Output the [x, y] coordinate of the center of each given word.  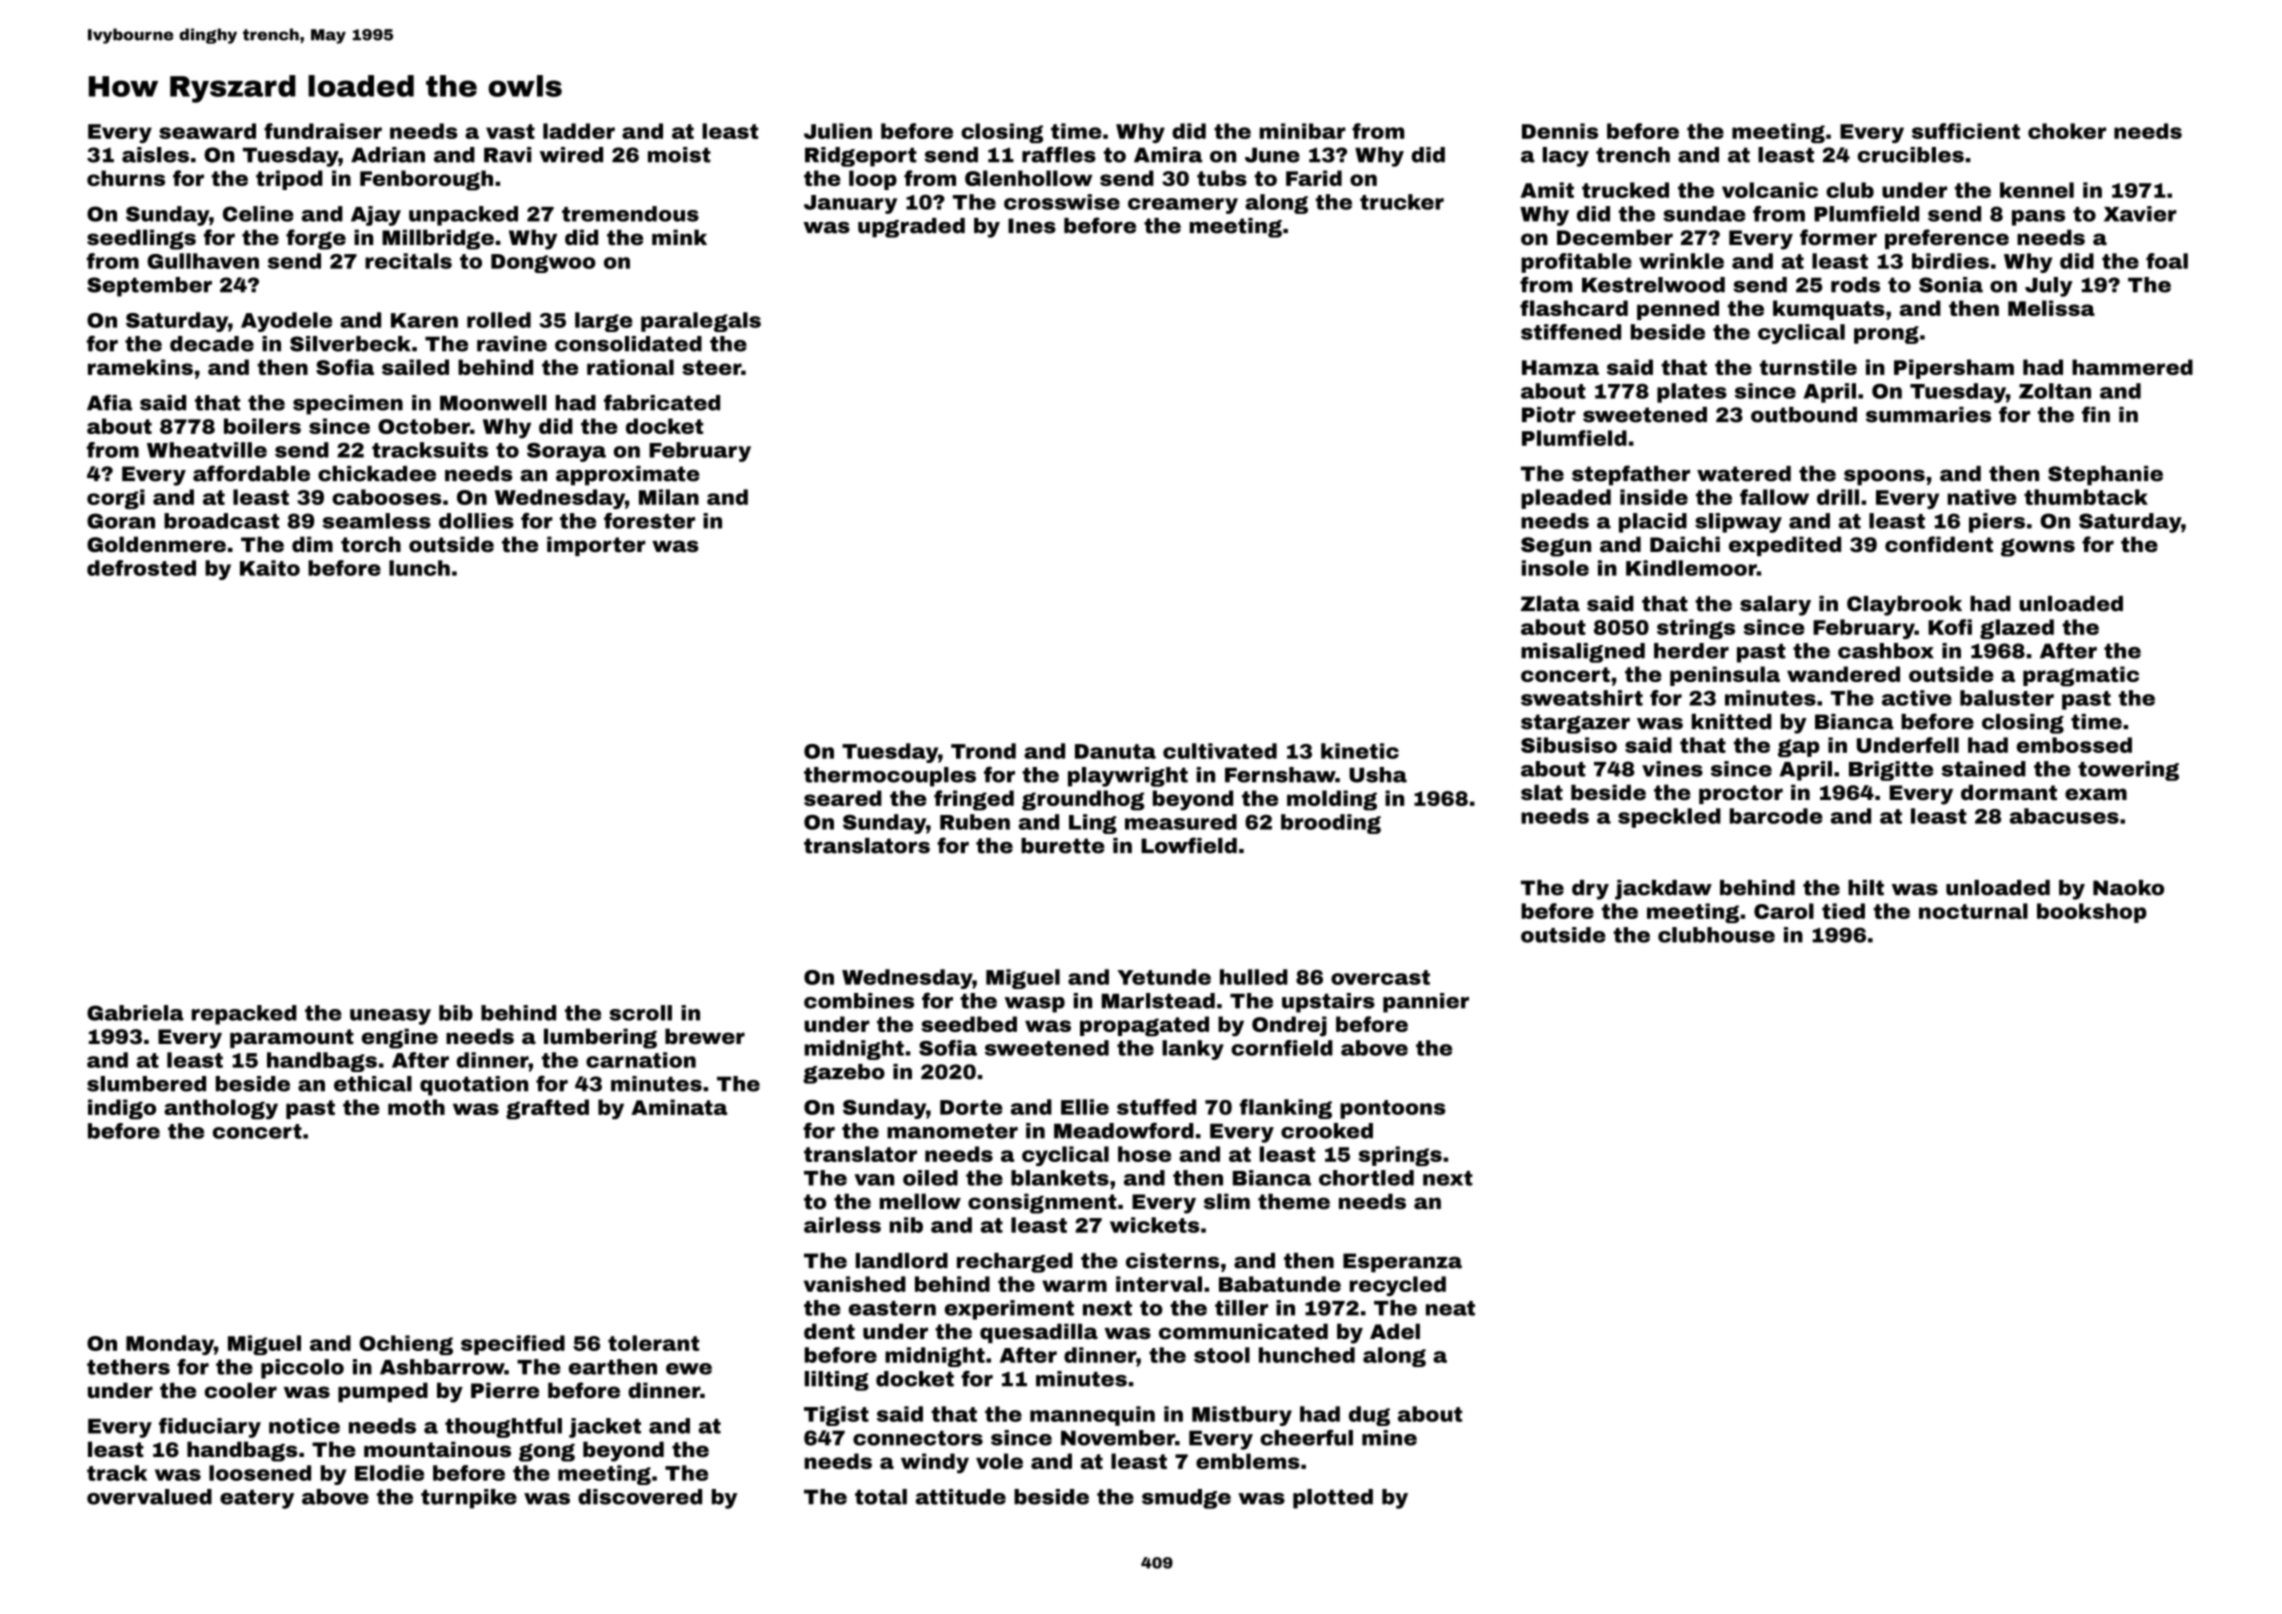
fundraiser [323, 131]
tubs [1222, 178]
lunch [419, 568]
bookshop [2092, 913]
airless [842, 1225]
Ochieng [406, 1345]
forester [649, 521]
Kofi [1950, 627]
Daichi [1685, 544]
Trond [983, 751]
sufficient [1966, 131]
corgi [116, 499]
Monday [170, 1345]
